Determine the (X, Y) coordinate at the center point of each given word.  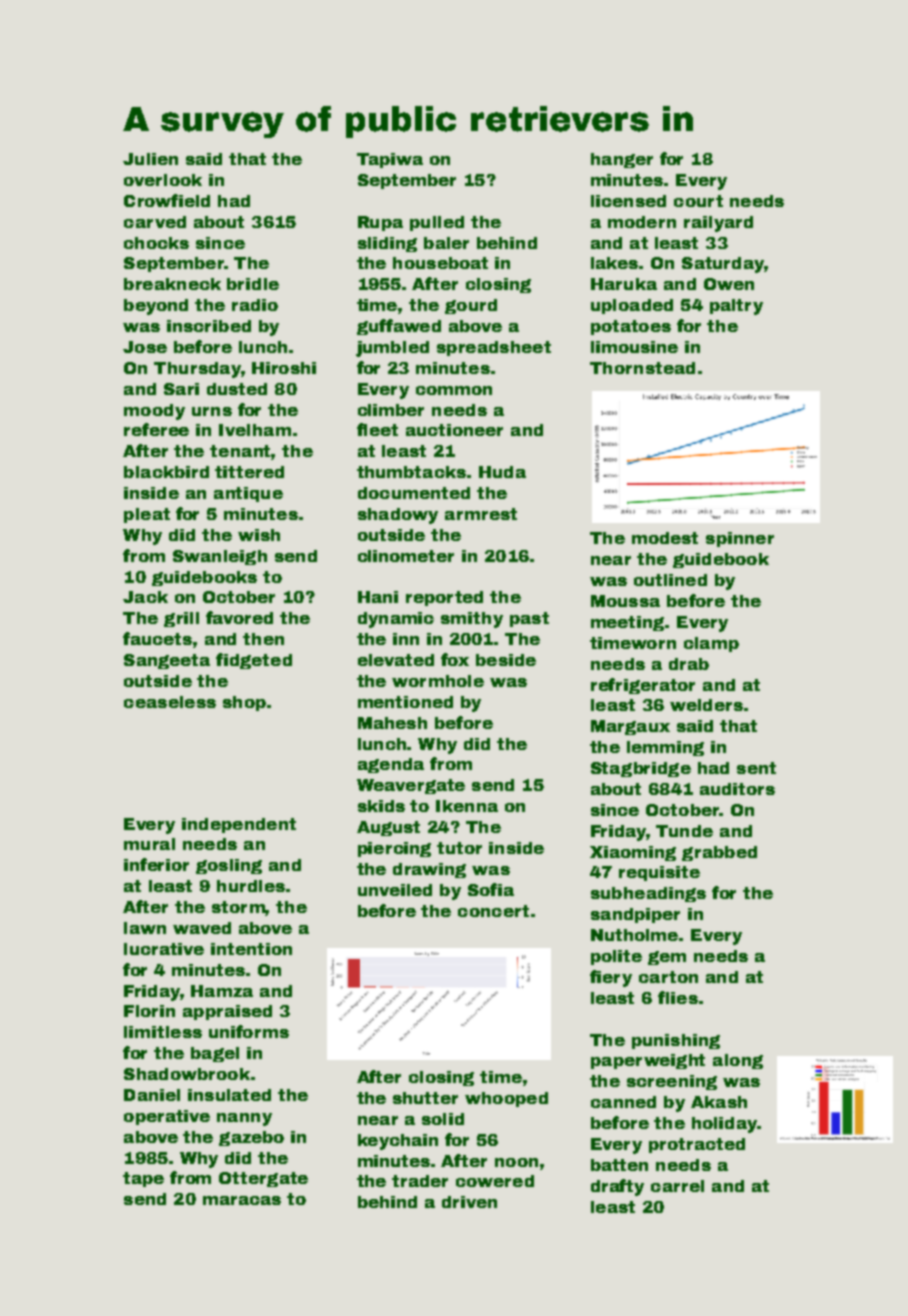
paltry (736, 307)
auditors (737, 789)
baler (446, 243)
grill (181, 619)
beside (506, 660)
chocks (156, 243)
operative (167, 1117)
